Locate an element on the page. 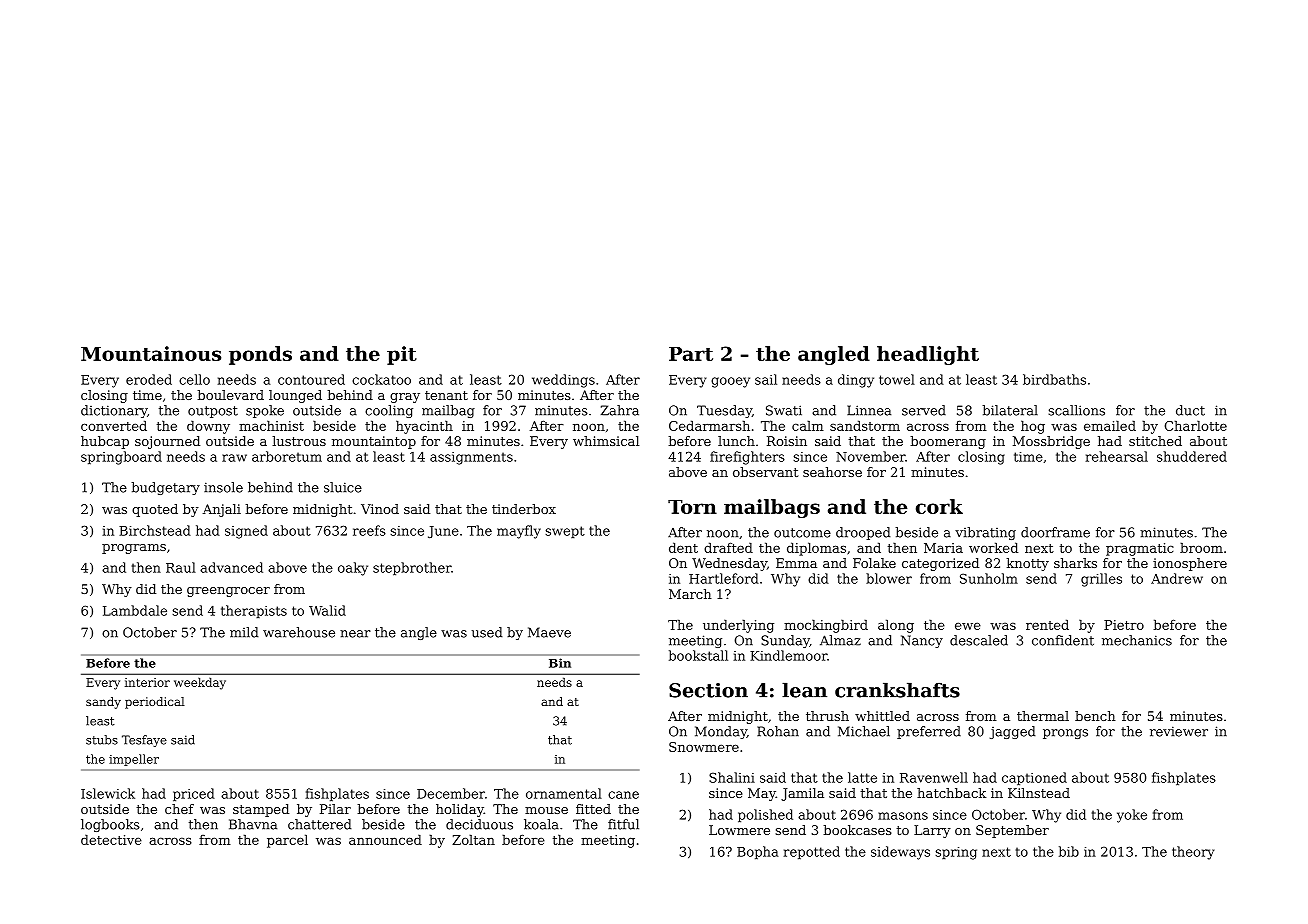 The image size is (1308, 924). Bin is located at coordinates (560, 663).
